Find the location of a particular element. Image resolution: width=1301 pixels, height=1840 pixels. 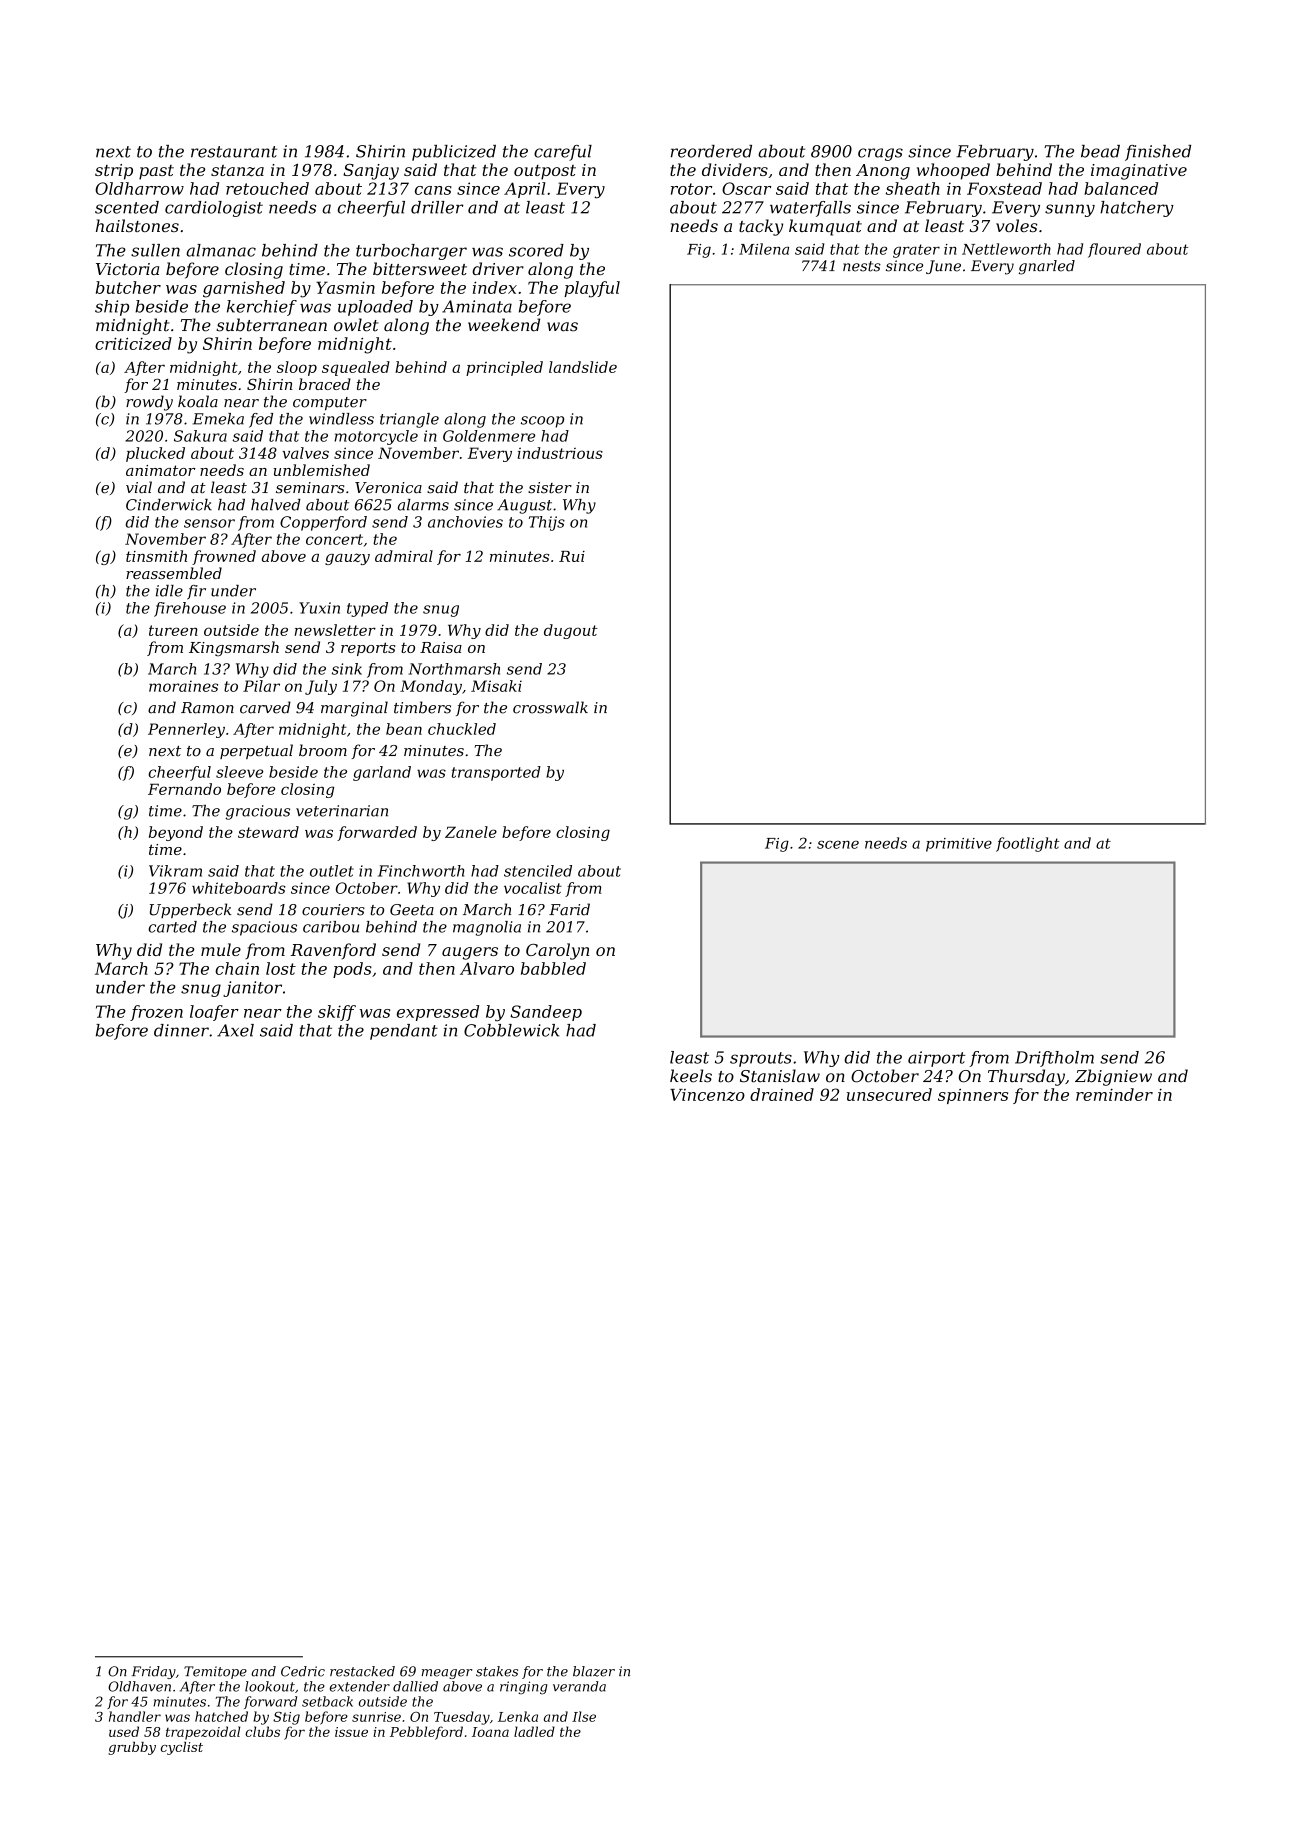

dinner is located at coordinates (181, 1030).
